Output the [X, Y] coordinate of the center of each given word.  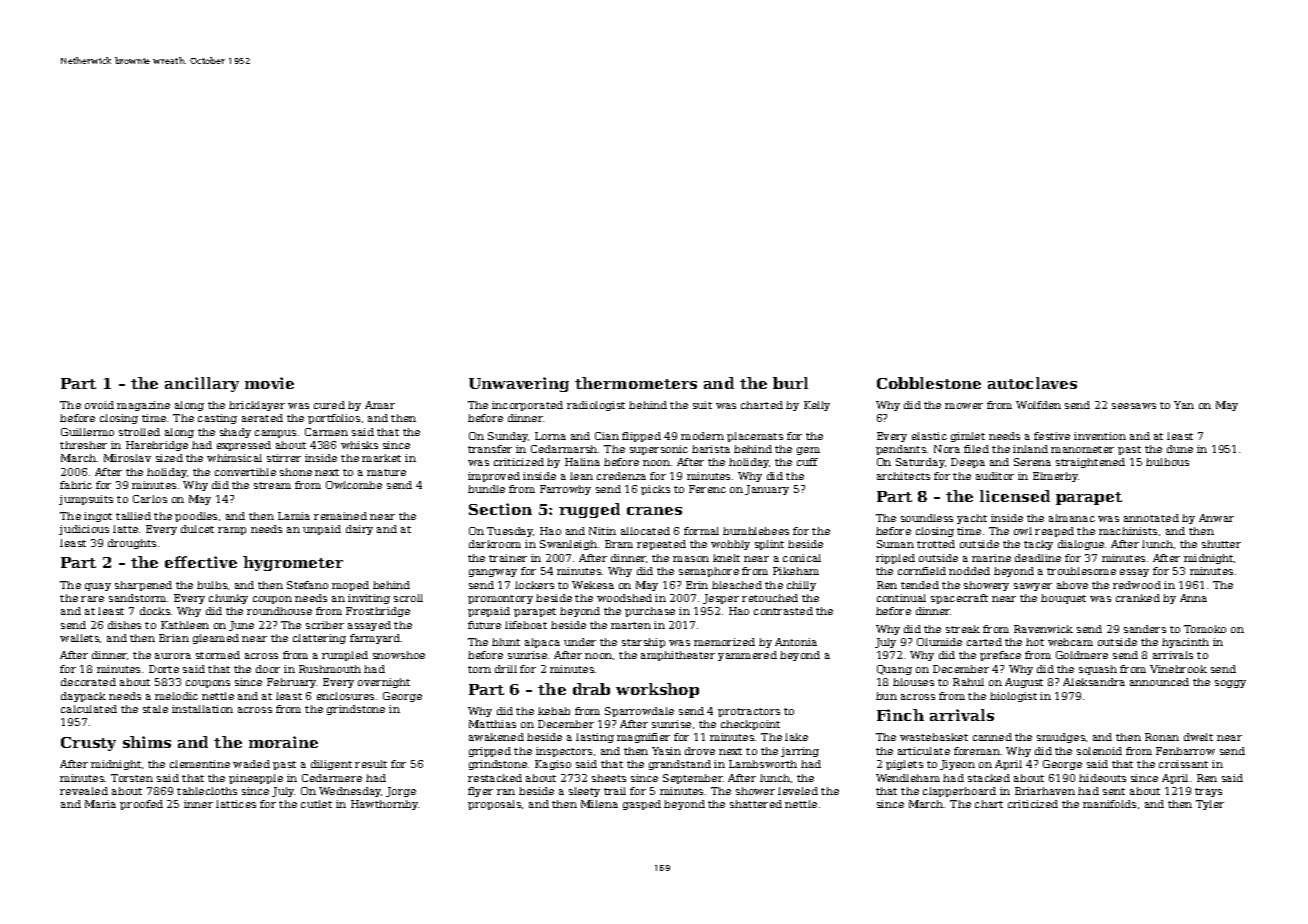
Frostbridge [378, 612]
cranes [654, 511]
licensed [1015, 496]
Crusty [88, 744]
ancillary [202, 384]
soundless [927, 518]
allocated [645, 531]
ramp [232, 531]
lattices [236, 804]
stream [272, 485]
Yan [1184, 405]
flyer [480, 792]
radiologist [596, 406]
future [484, 625]
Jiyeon [957, 765]
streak [963, 629]
